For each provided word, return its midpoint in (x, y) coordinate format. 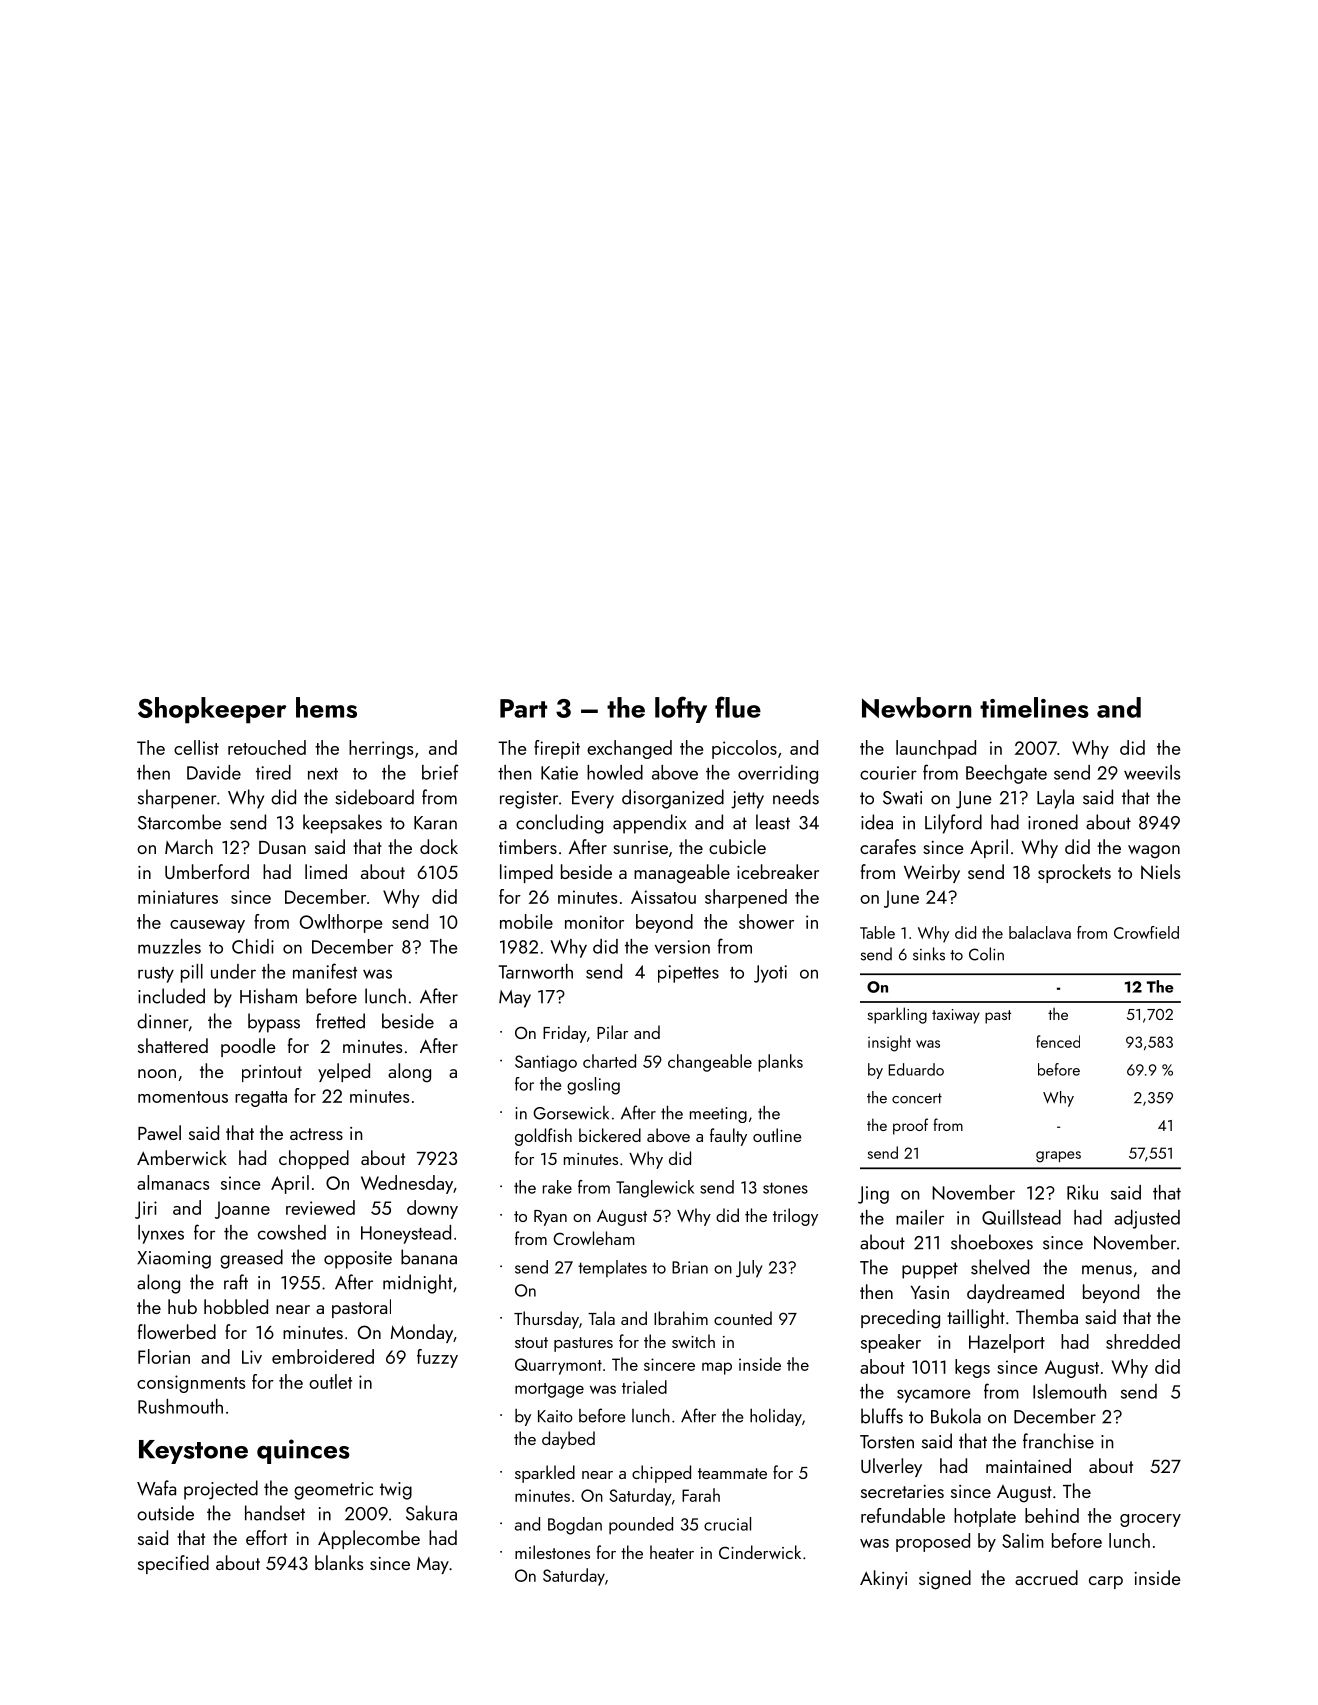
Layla (1055, 799)
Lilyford (953, 824)
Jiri (146, 1210)
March (189, 846)
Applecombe (369, 1539)
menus (1107, 1270)
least (773, 822)
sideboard (374, 797)
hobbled (236, 1306)
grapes (1058, 1157)
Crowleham (593, 1238)
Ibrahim (681, 1318)
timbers (528, 846)
